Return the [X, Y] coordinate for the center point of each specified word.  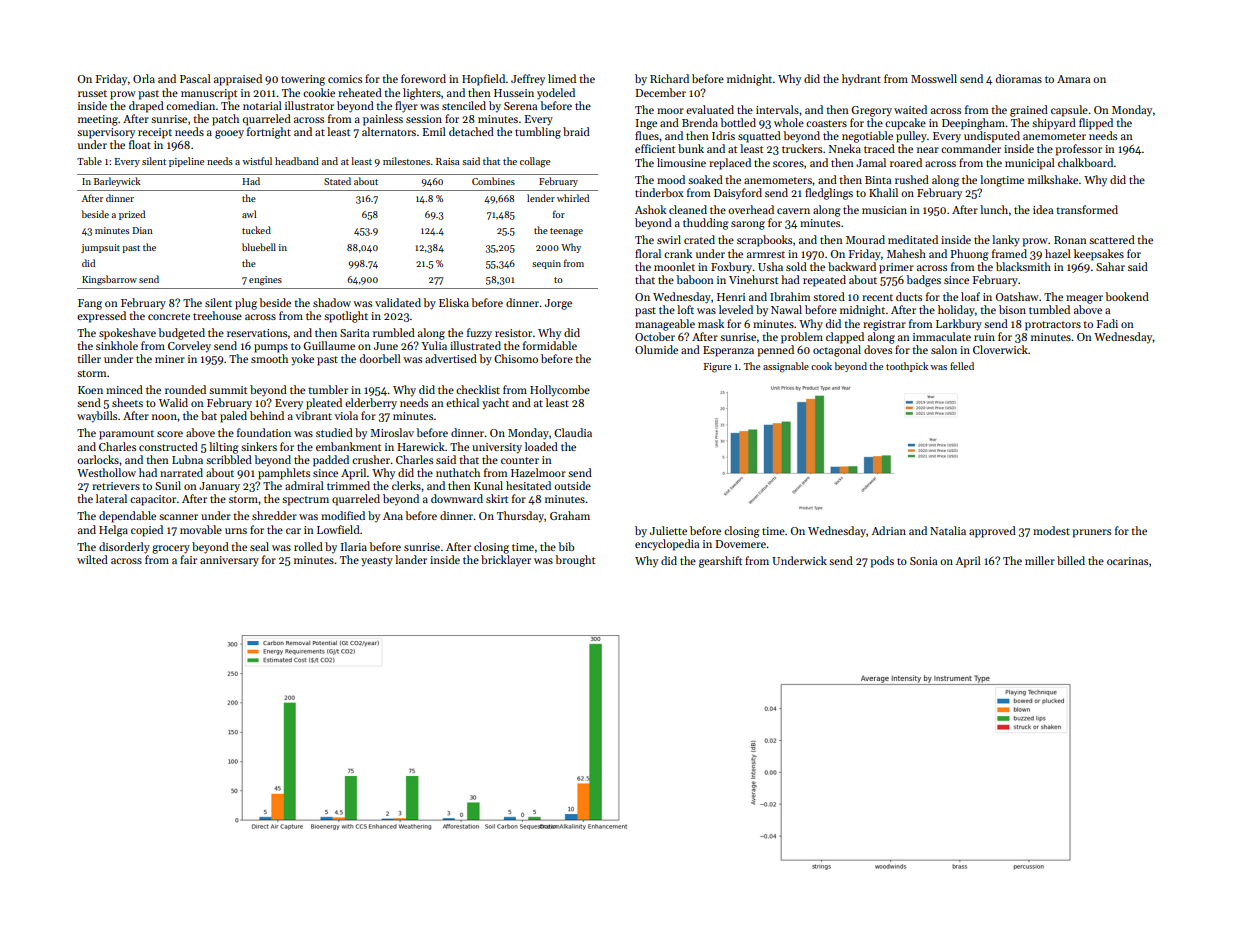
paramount [126, 435]
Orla [144, 78]
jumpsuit [100, 248]
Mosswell [934, 78]
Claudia [573, 432]
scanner [178, 517]
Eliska [454, 302]
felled [962, 366]
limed [562, 78]
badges [923, 281]
